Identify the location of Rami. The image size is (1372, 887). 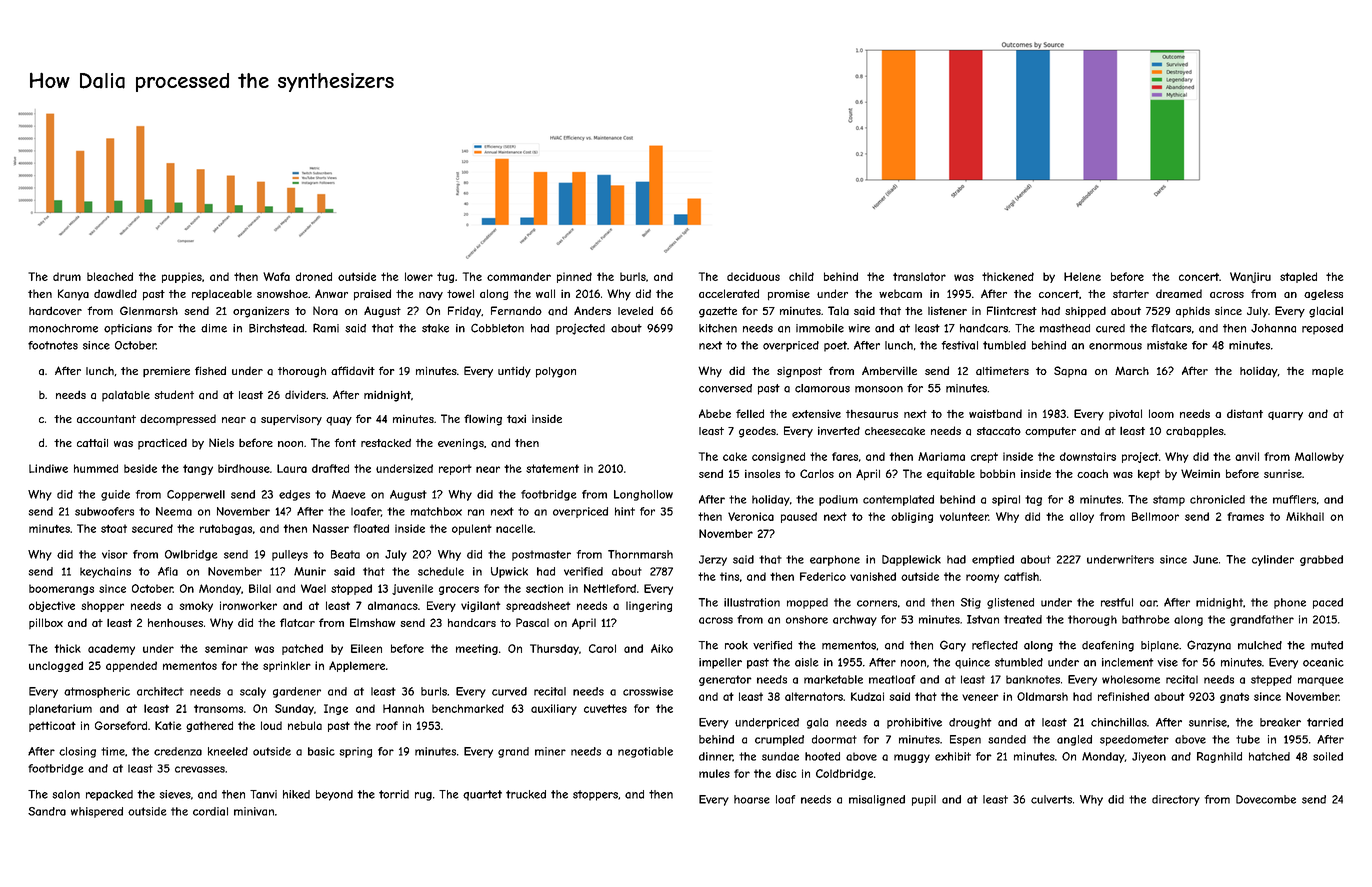
(326, 328).
